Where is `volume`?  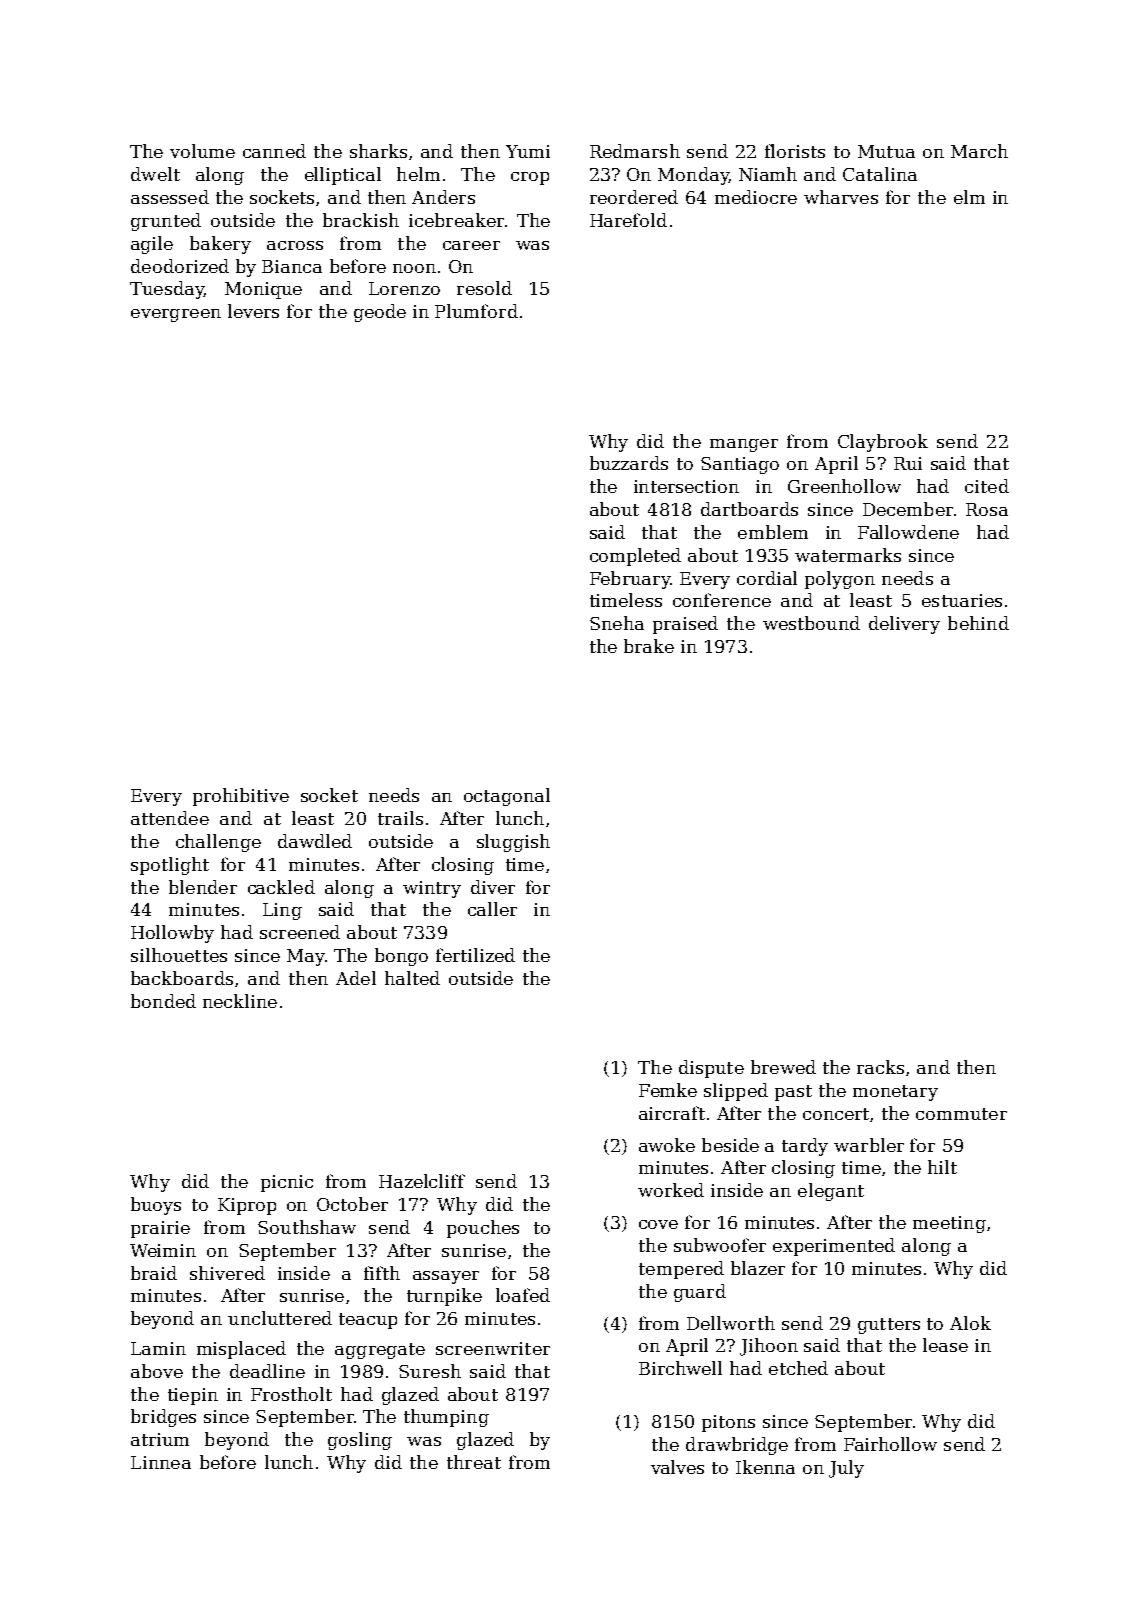
volume is located at coordinates (202, 151).
